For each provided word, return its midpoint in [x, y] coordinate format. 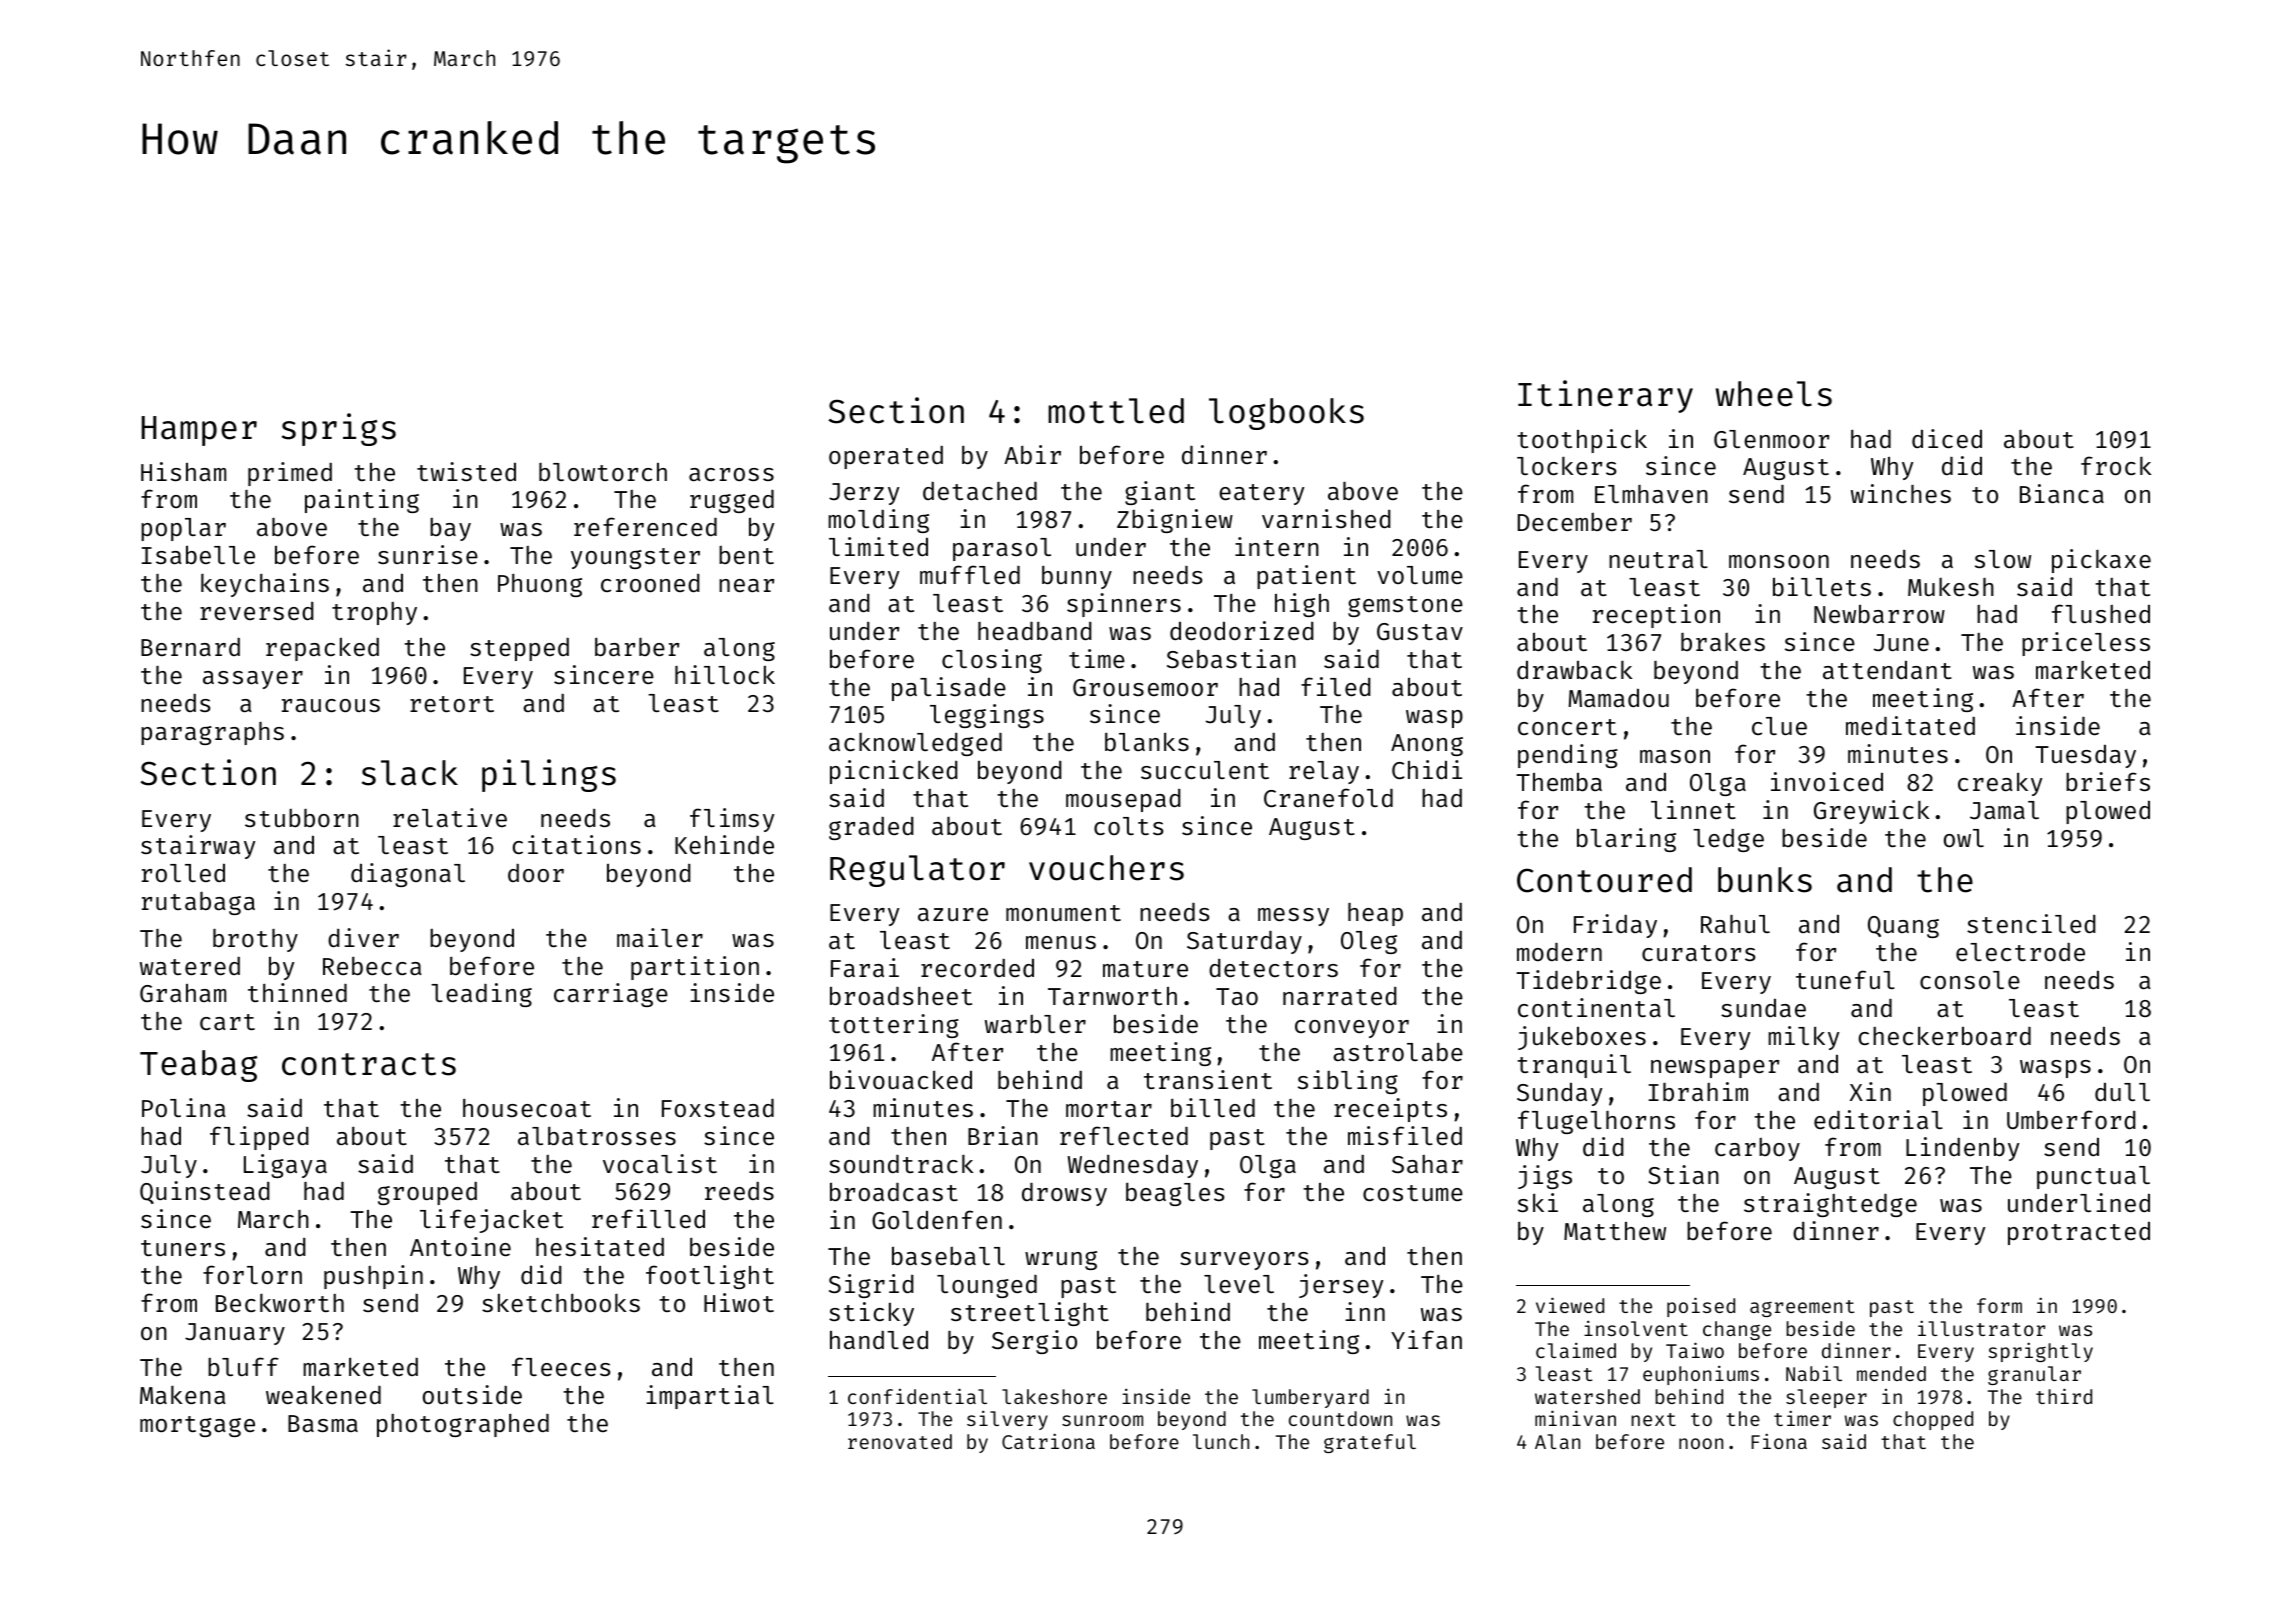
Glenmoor [1771, 439]
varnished [1326, 518]
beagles [1175, 1194]
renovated [900, 1441]
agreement [1802, 1308]
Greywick [1872, 812]
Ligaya [285, 1166]
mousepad [1123, 800]
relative [450, 817]
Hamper [199, 431]
